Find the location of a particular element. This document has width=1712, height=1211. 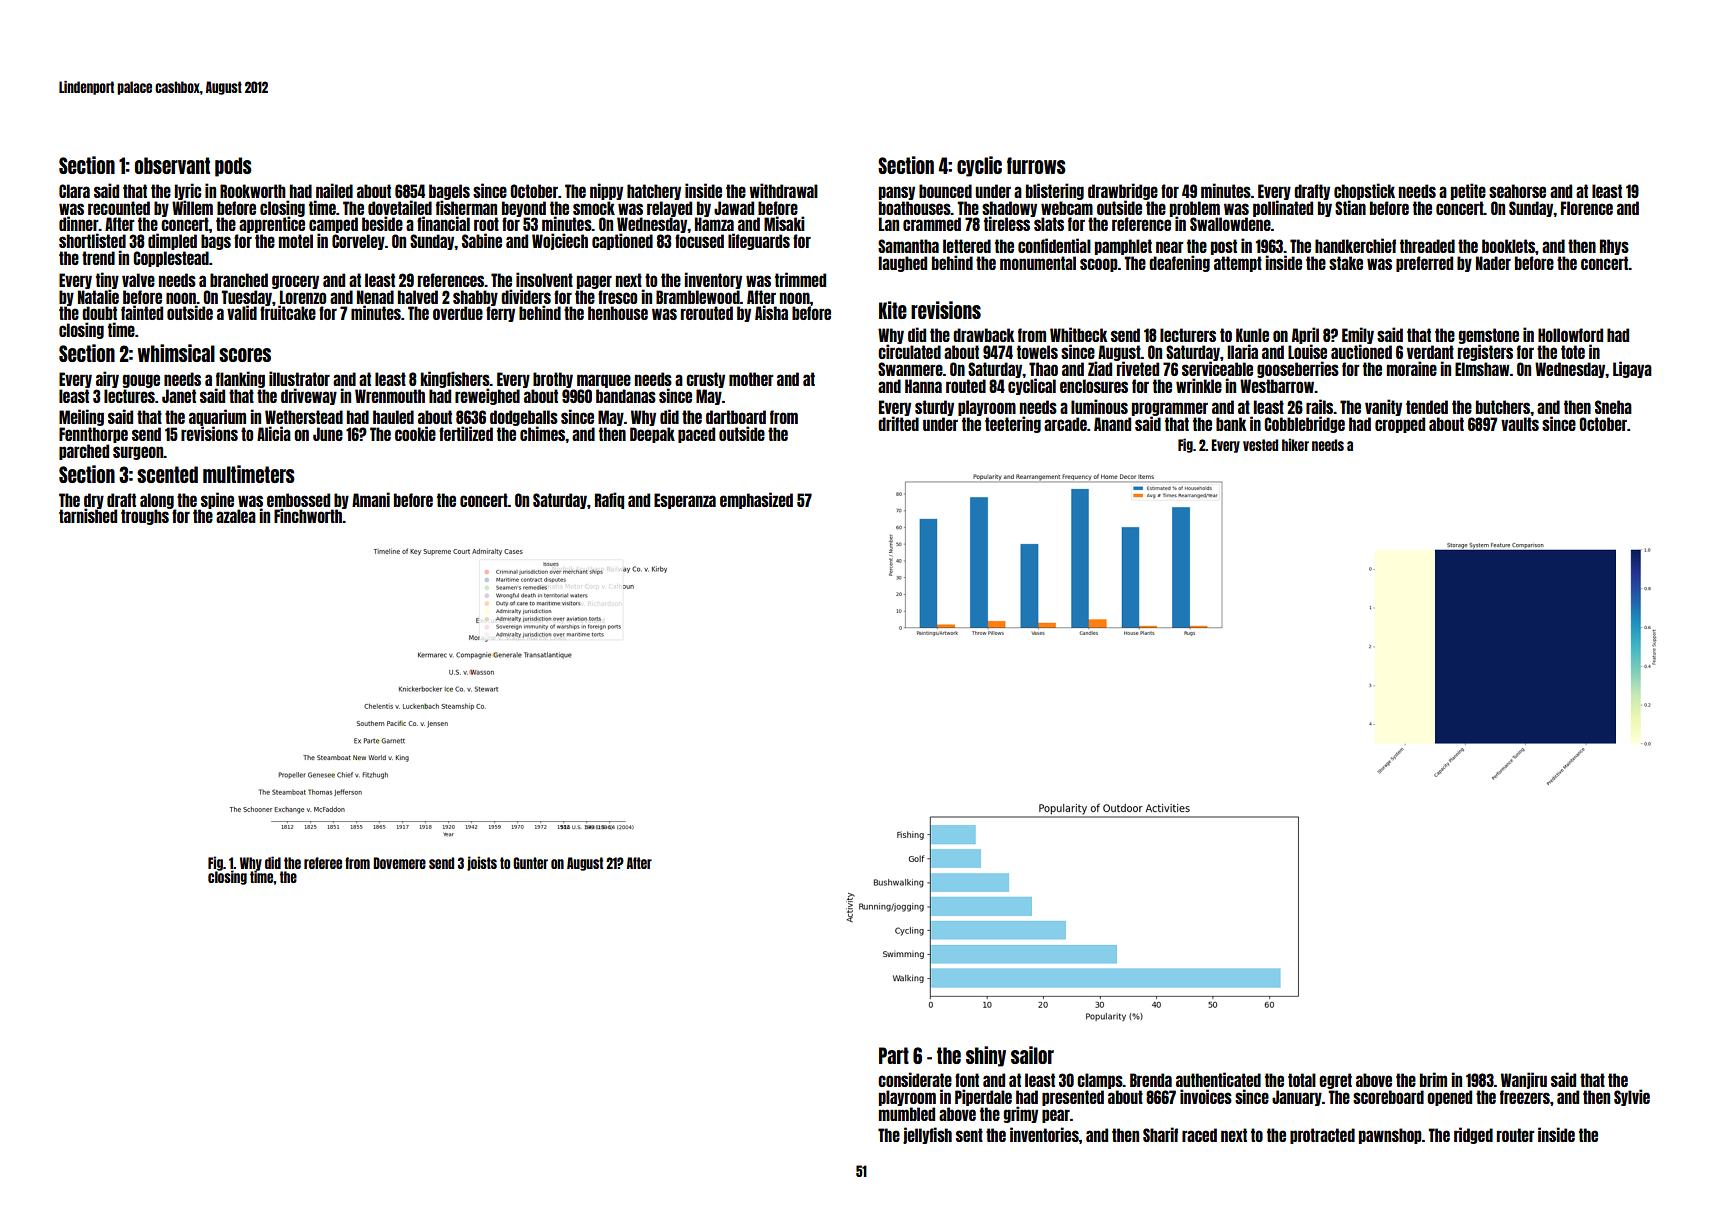

total is located at coordinates (1302, 1080).
